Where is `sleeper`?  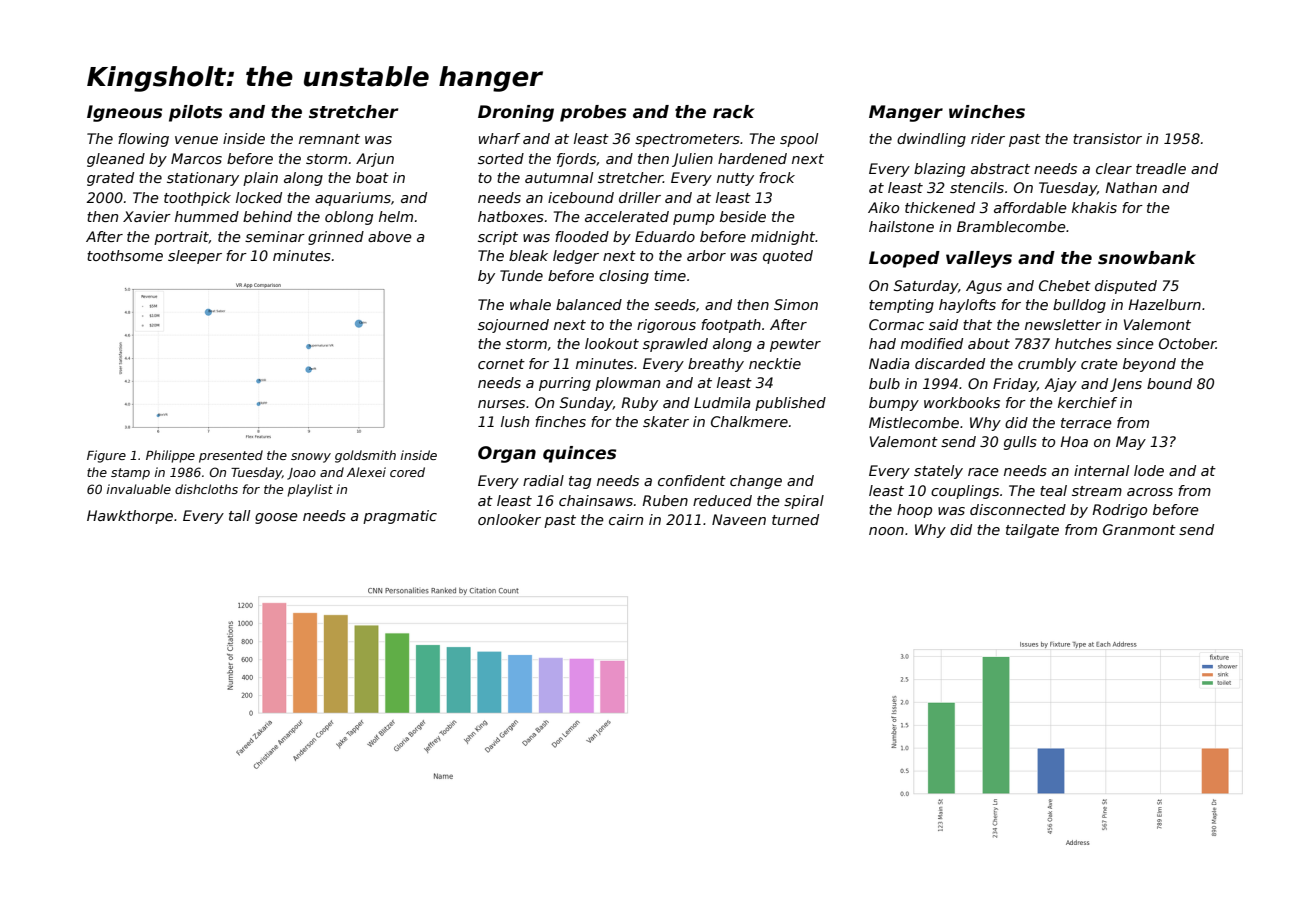
sleeper is located at coordinates (195, 257).
